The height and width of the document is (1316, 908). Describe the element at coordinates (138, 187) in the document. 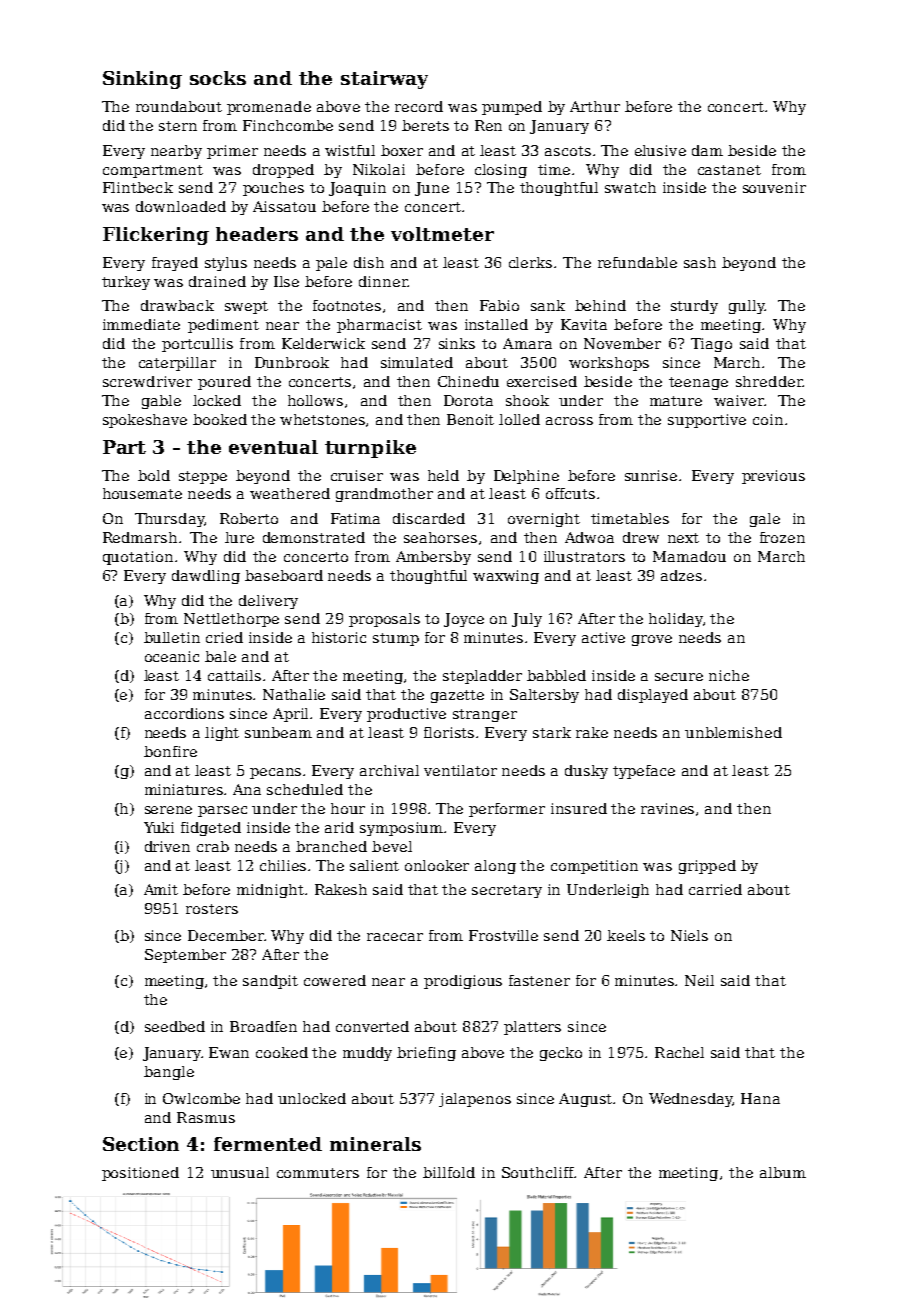

I see `Flintbeck` at that location.
